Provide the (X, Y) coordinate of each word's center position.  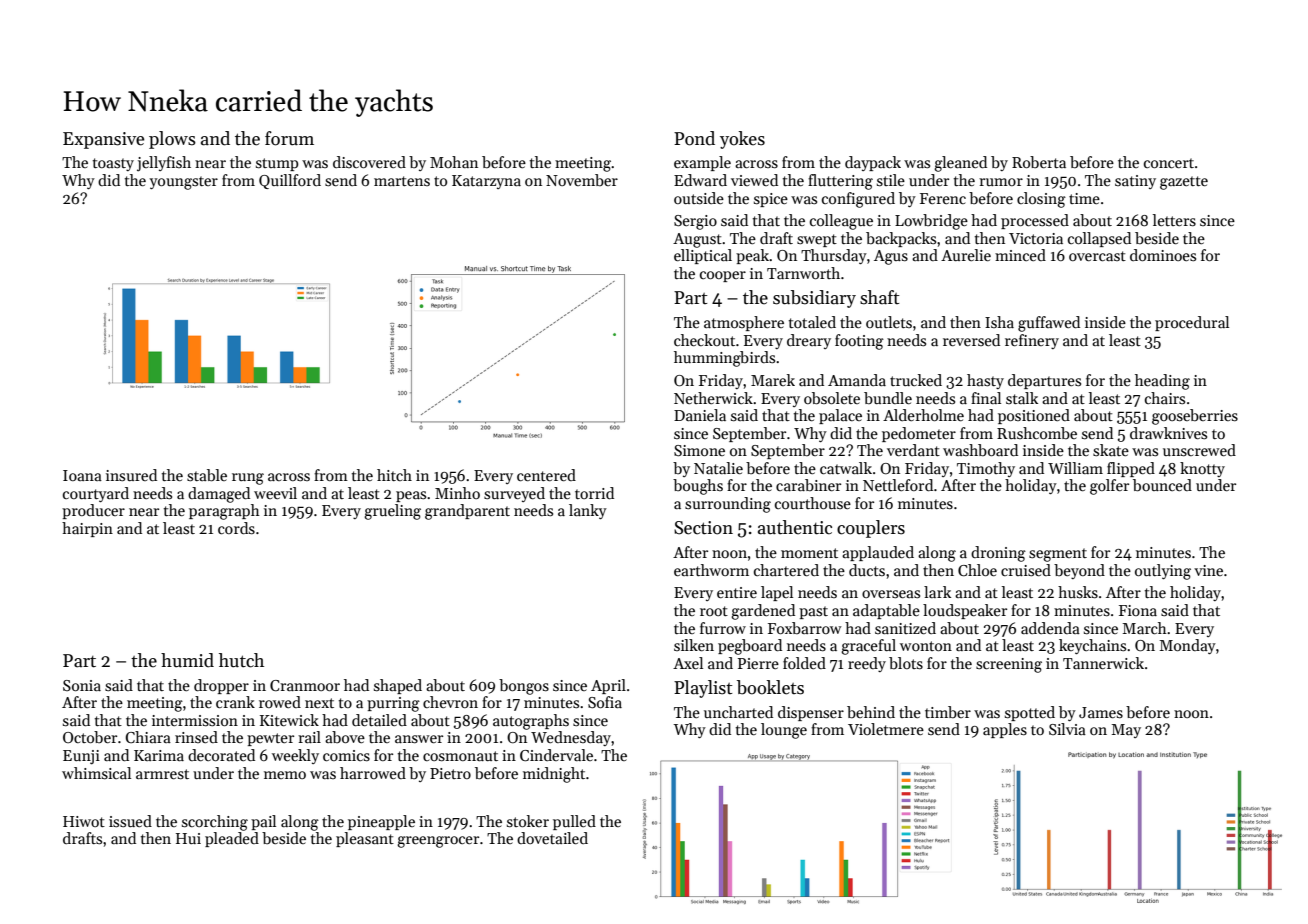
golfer (1109, 487)
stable (207, 475)
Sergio (695, 222)
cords (236, 528)
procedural (1192, 323)
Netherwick (713, 398)
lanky (588, 511)
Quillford (290, 181)
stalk (1022, 398)
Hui (188, 838)
